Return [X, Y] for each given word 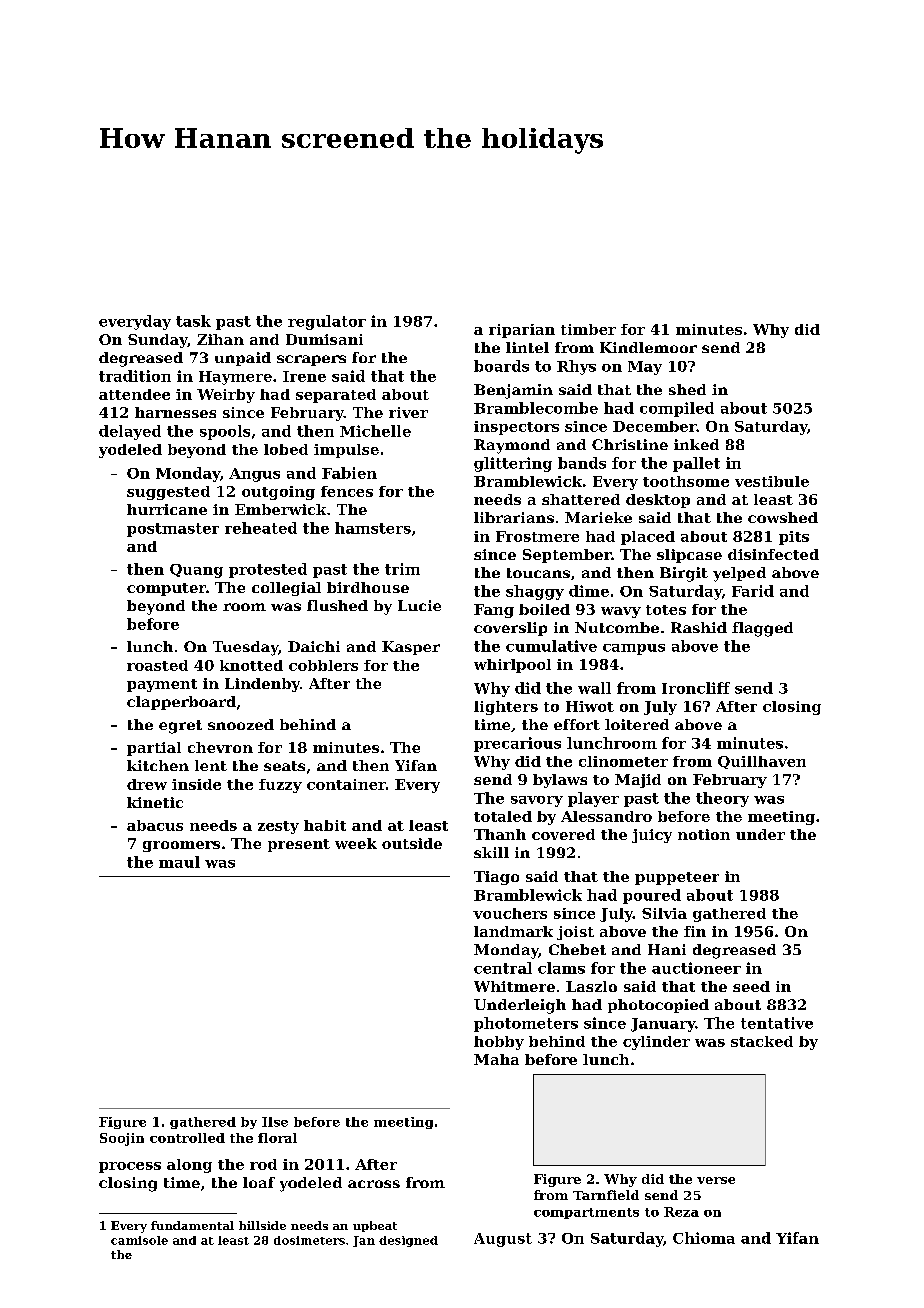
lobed [286, 449]
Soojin [122, 1139]
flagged [762, 629]
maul [179, 862]
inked [696, 444]
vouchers [510, 913]
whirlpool [512, 666]
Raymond [512, 446]
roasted [157, 665]
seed [751, 986]
